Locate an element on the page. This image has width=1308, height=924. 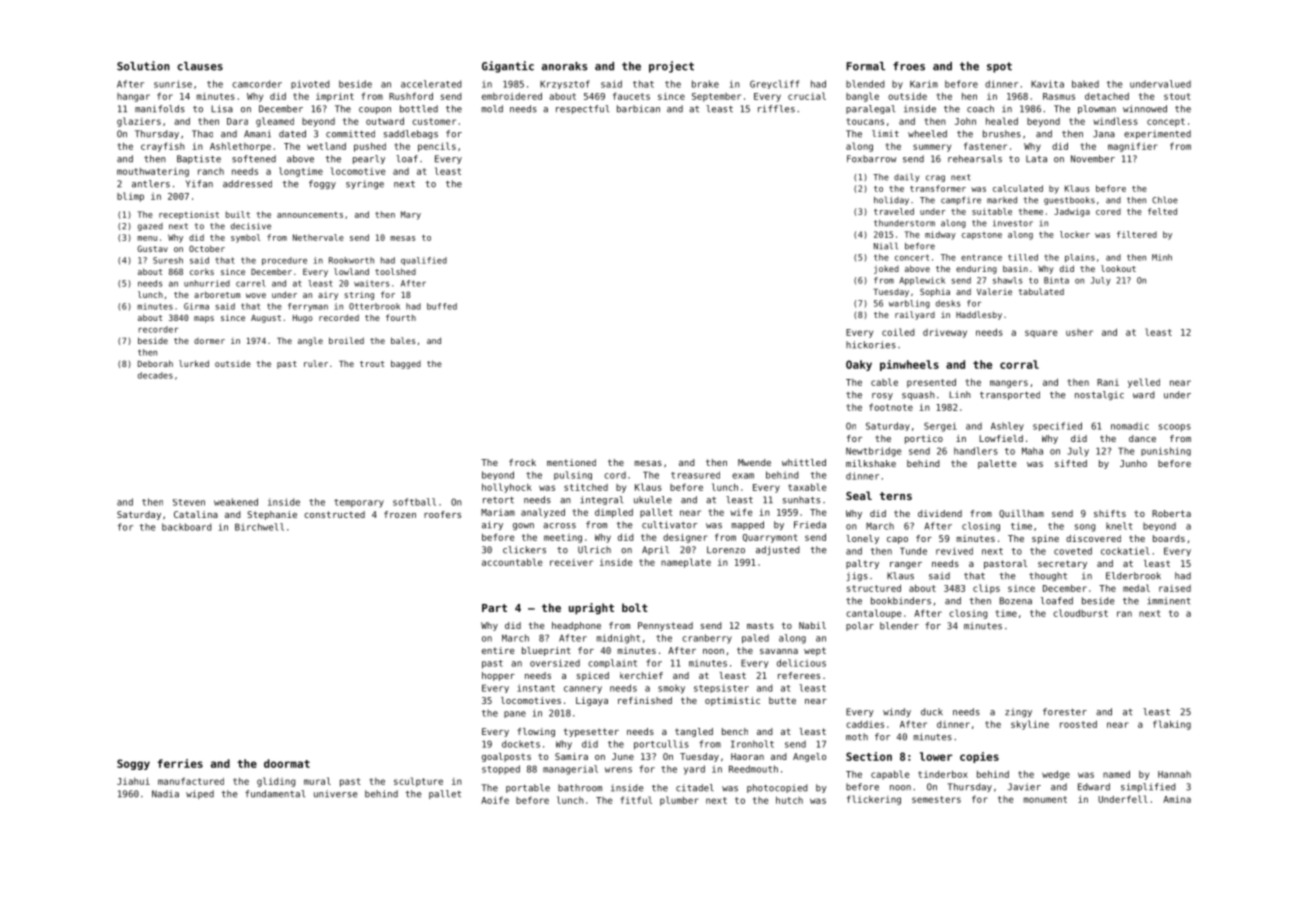
Jiahui is located at coordinates (133, 781).
